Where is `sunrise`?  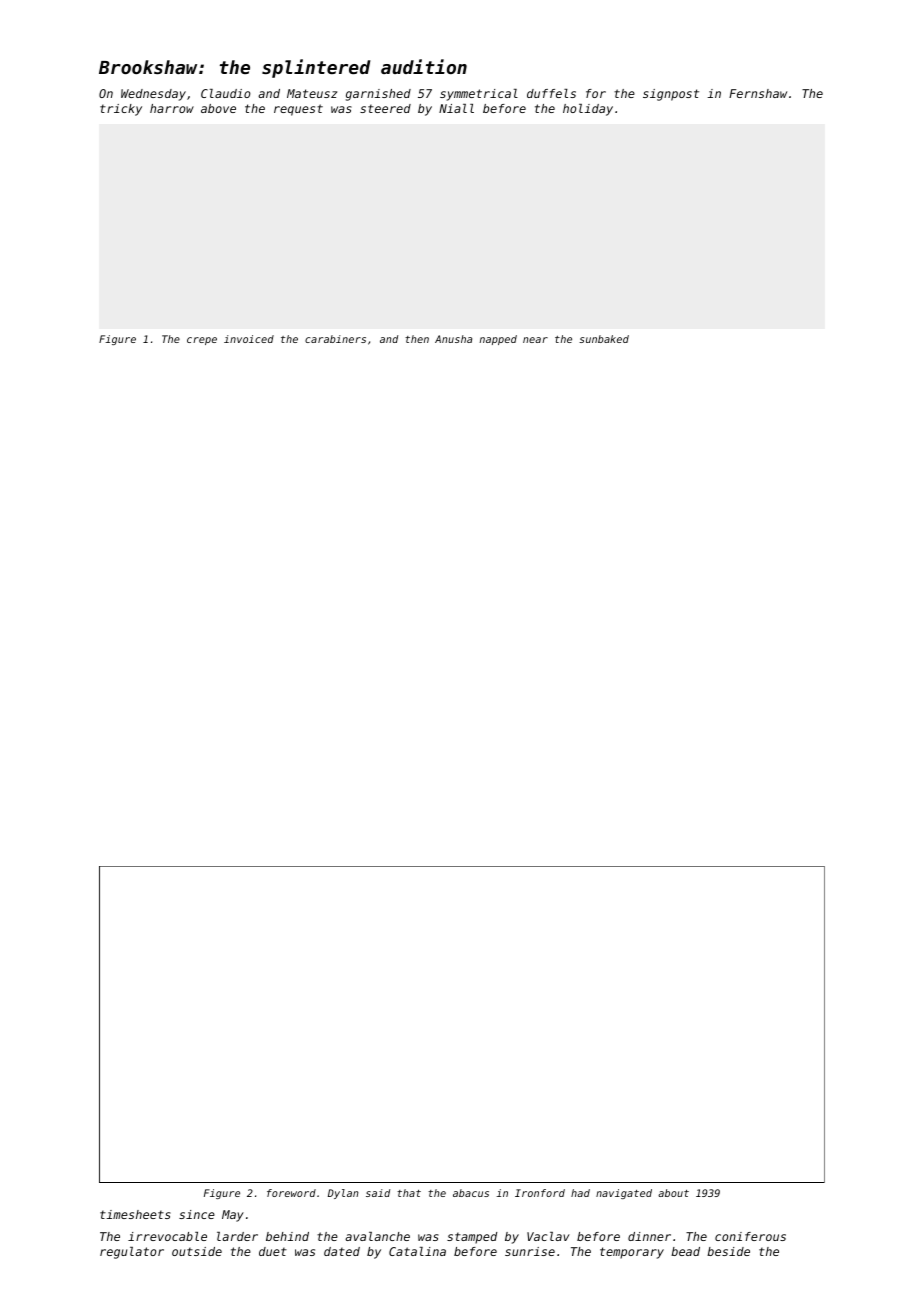
sunrise is located at coordinates (530, 1251).
